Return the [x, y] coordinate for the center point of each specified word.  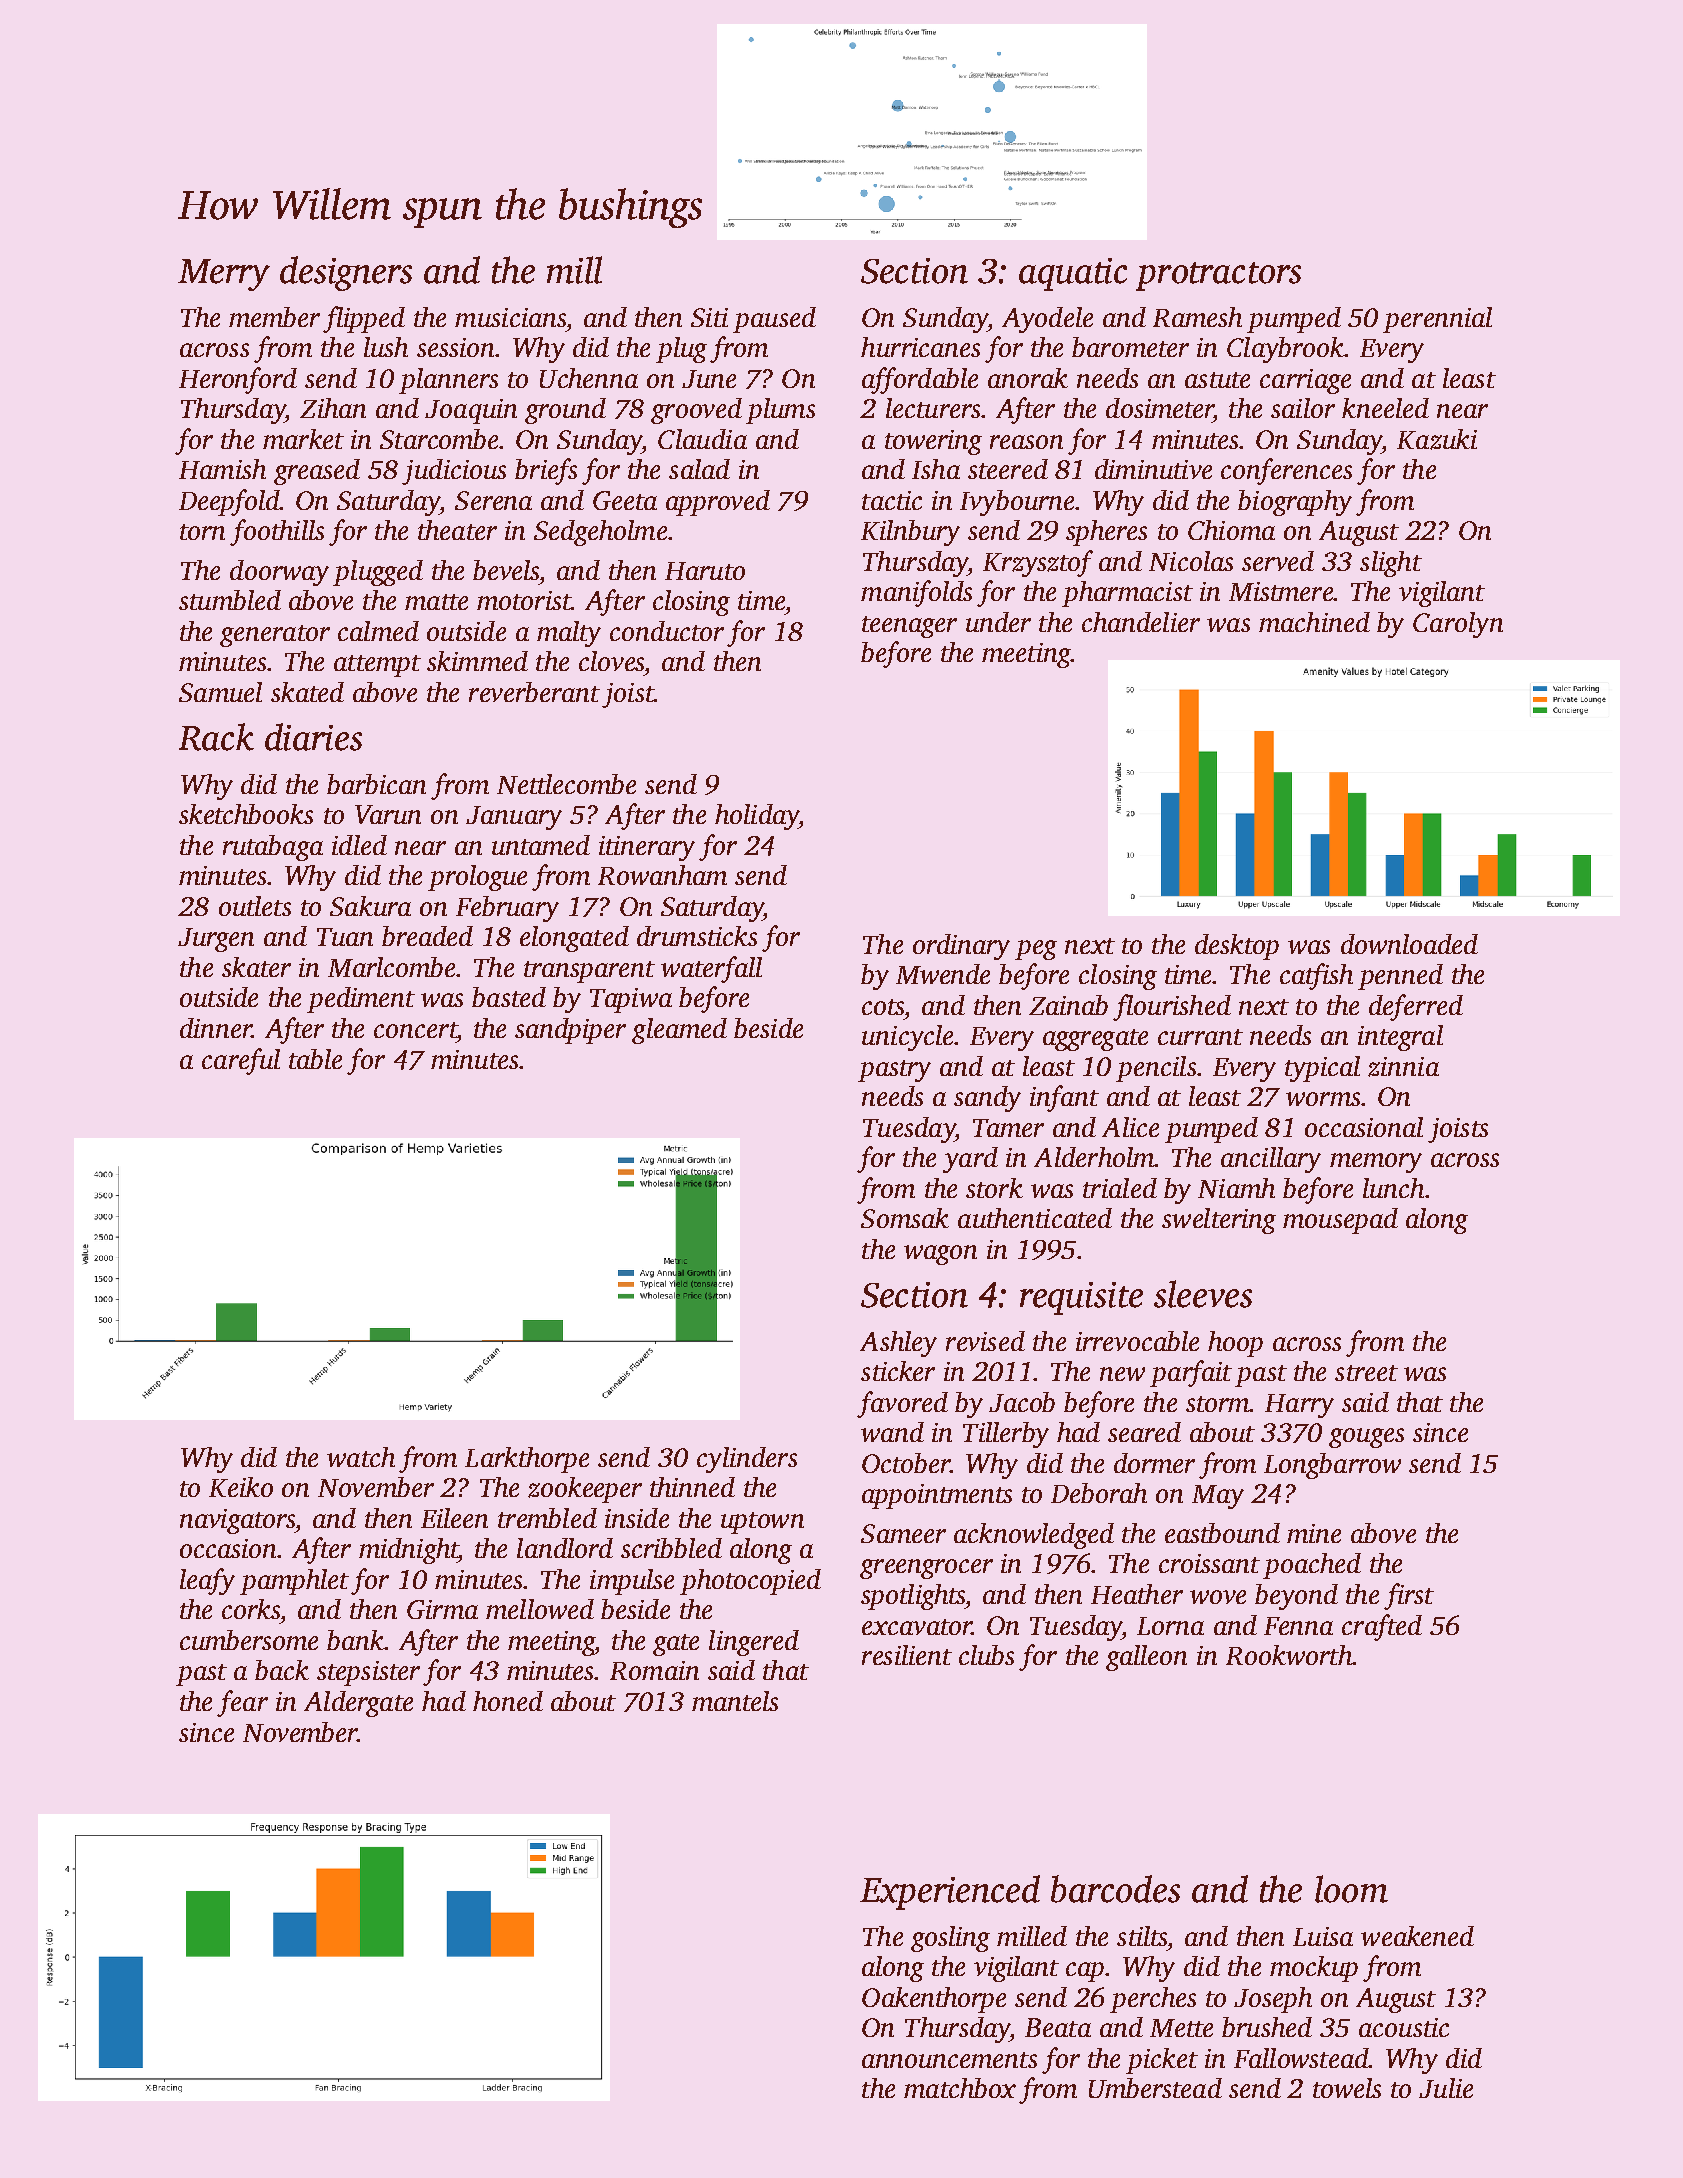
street [1366, 1373]
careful [241, 1061]
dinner [216, 1028]
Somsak [905, 1218]
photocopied [750, 1582]
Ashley [898, 1344]
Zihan [333, 408]
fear [242, 1703]
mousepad [1340, 1221]
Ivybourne [1017, 503]
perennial [1437, 320]
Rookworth [1289, 1655]
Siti [709, 317]
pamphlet [294, 1582]
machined [1314, 622]
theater [457, 530]
